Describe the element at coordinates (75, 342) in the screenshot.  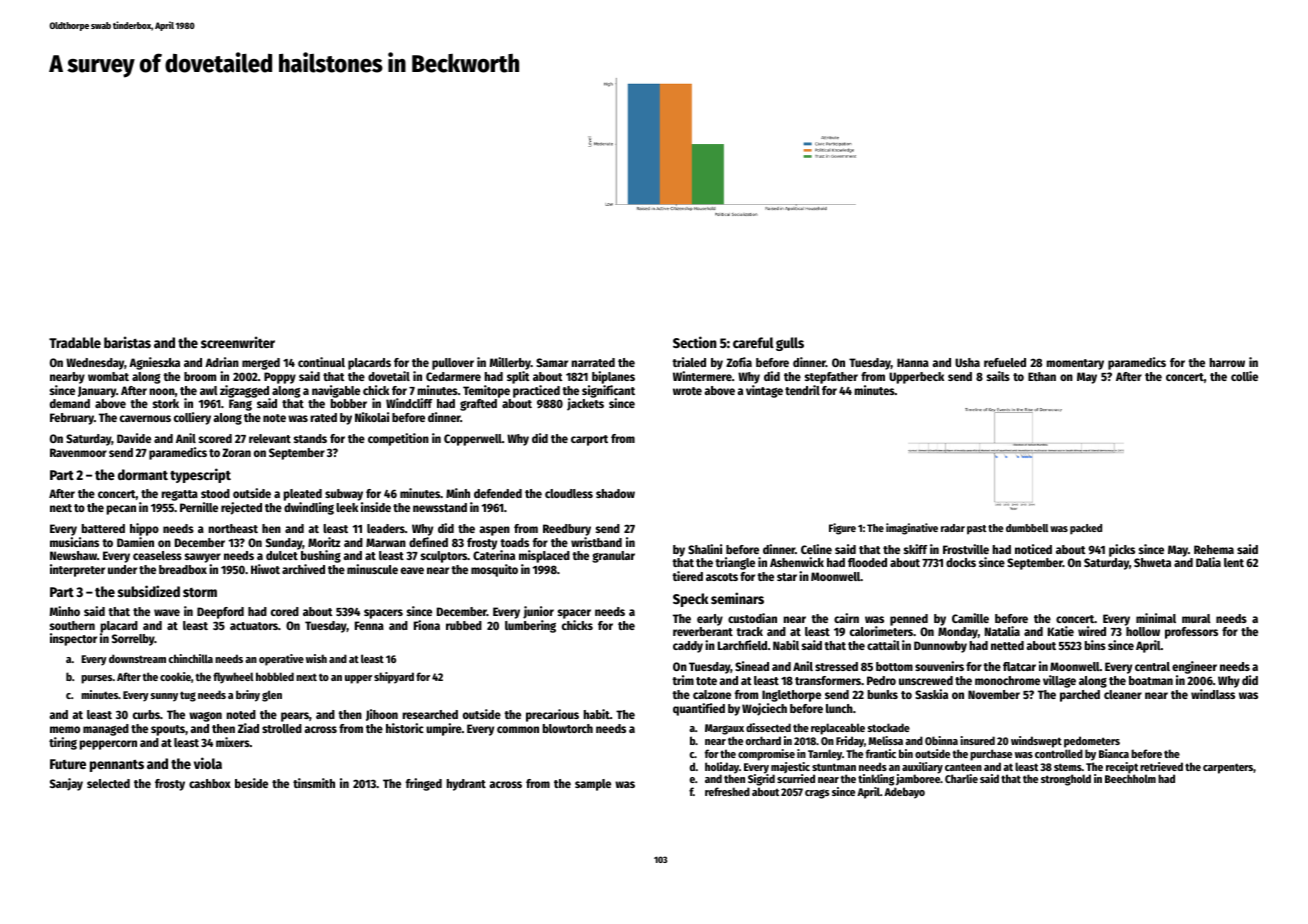
I see `Tradable` at that location.
